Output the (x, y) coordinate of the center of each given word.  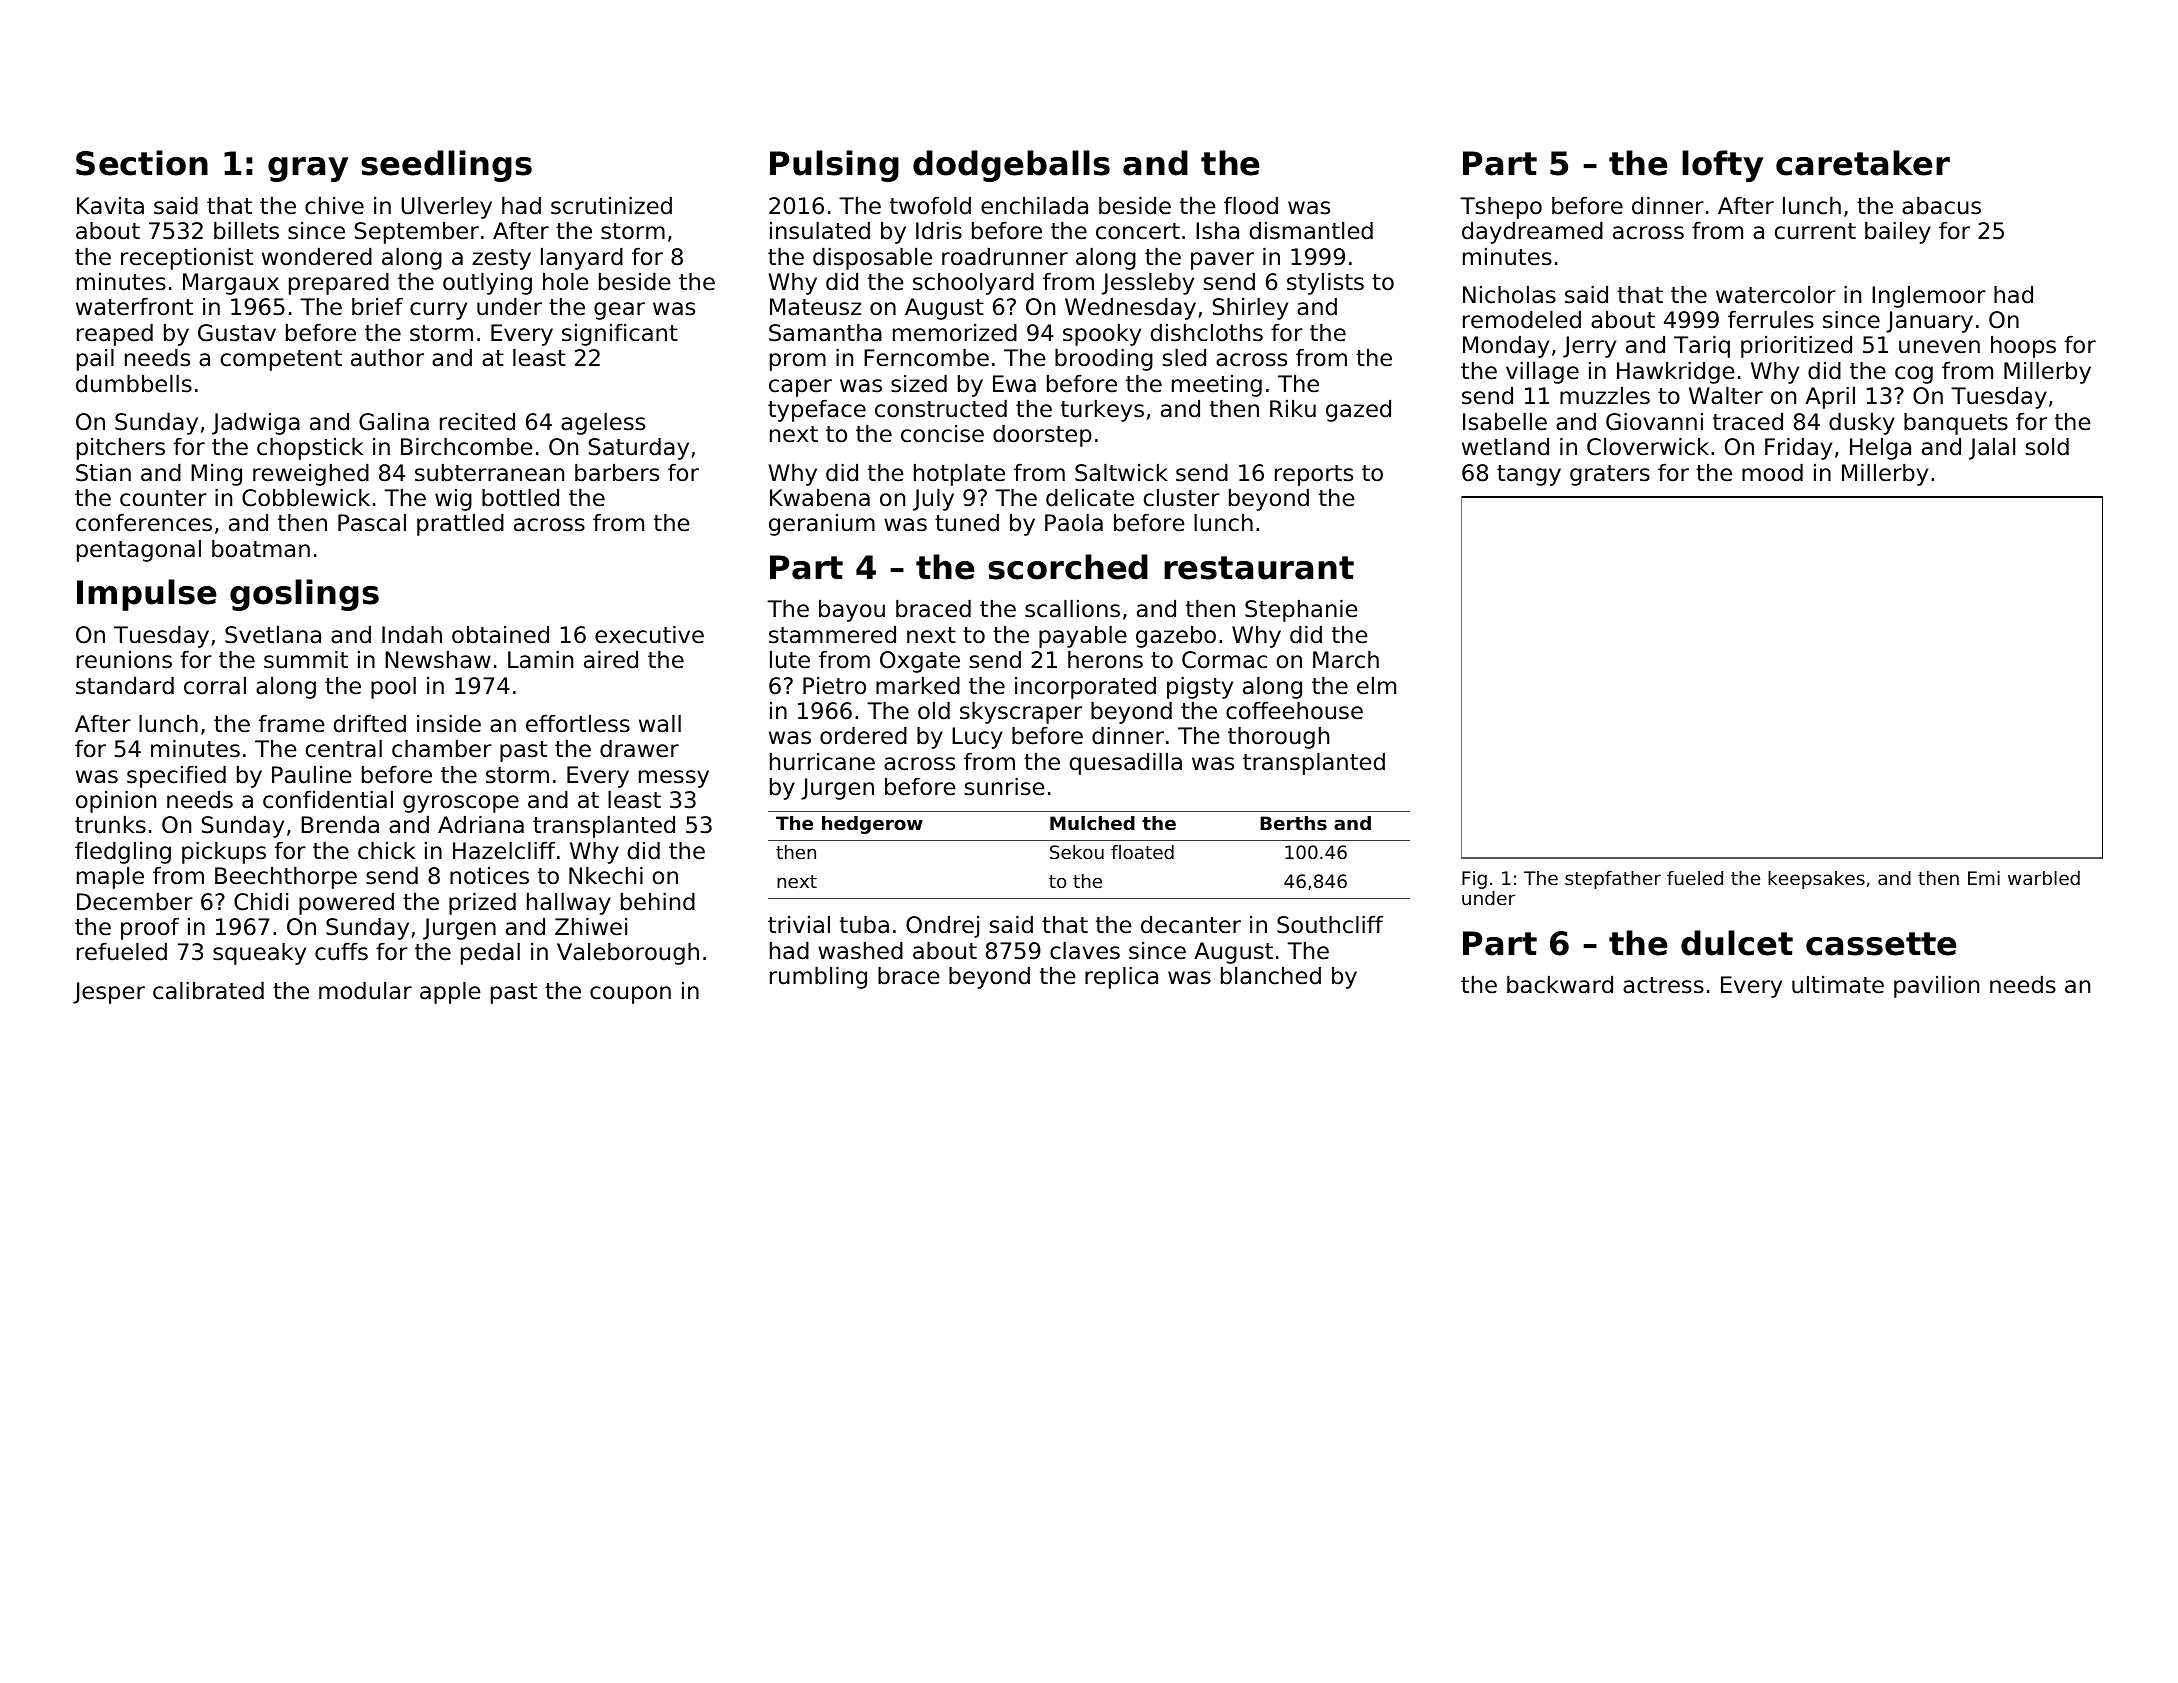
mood (1772, 473)
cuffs (341, 952)
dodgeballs (1011, 166)
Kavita (110, 206)
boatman (261, 549)
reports (1314, 475)
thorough (1278, 738)
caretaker (1863, 163)
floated (1142, 852)
